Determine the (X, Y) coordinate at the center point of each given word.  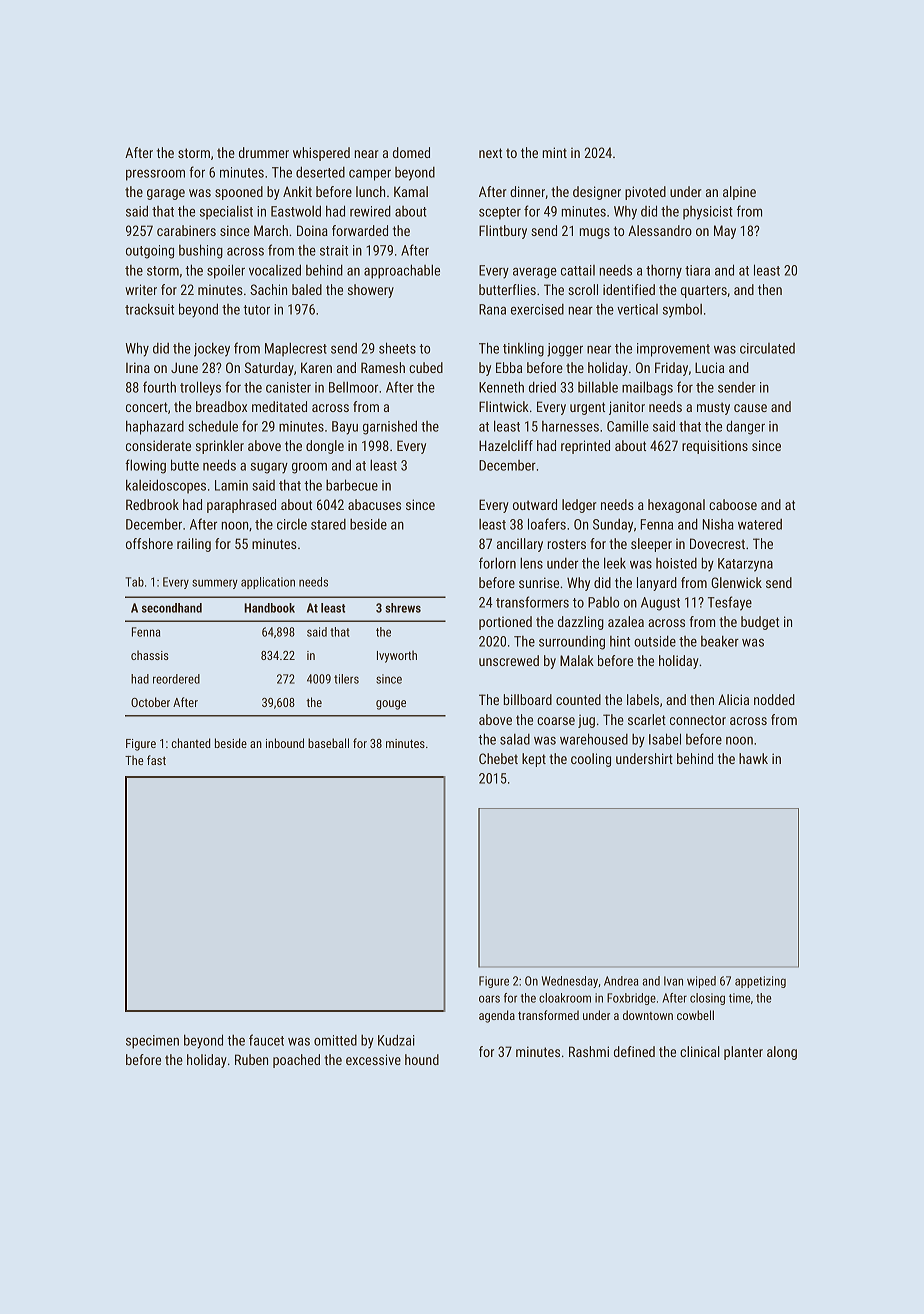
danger (745, 427)
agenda (497, 1016)
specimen (152, 1042)
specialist (226, 213)
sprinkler (220, 447)
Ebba (509, 367)
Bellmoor (353, 387)
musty (713, 408)
